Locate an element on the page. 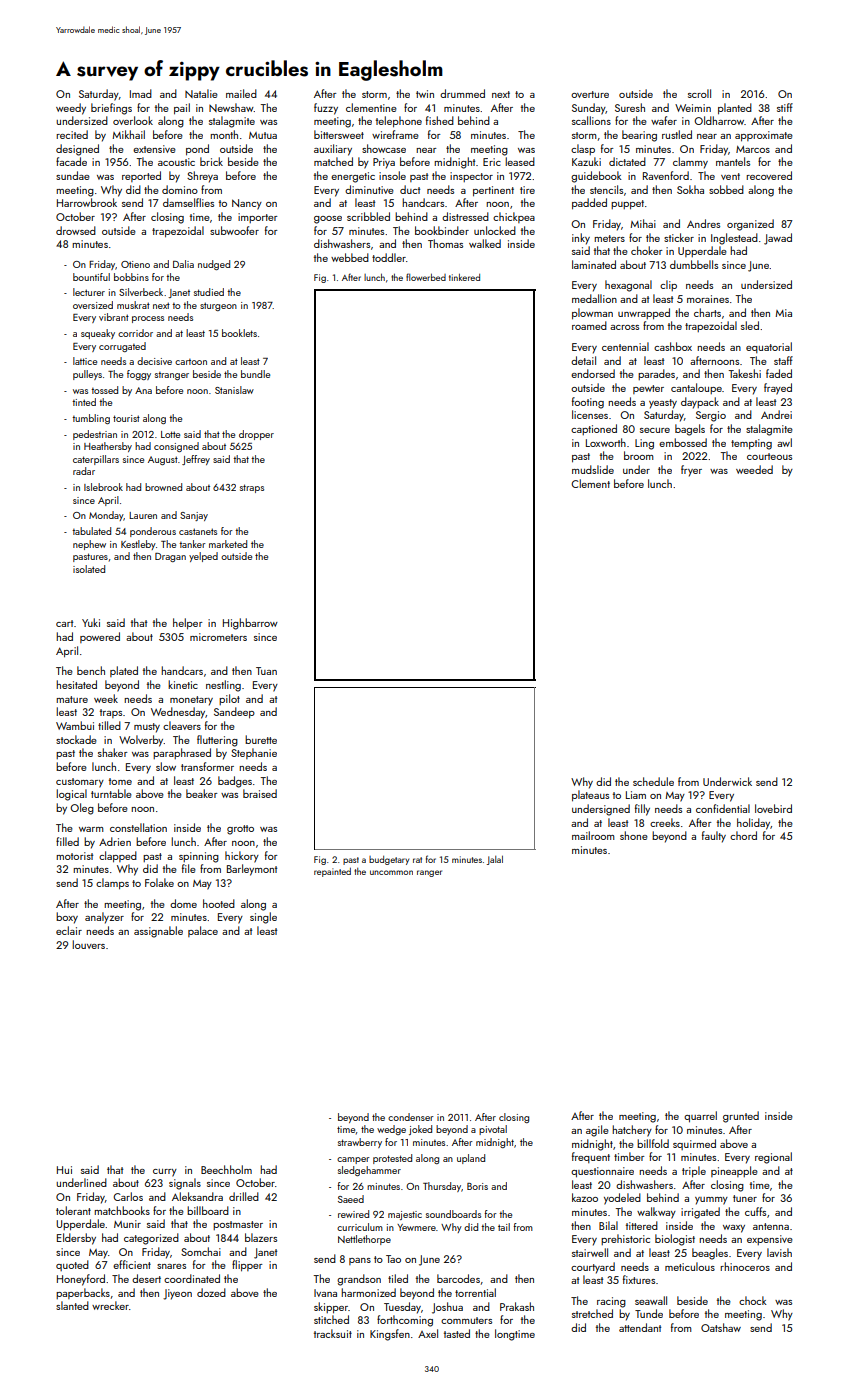 This image has width=849, height=1400. grunted is located at coordinates (741, 1117).
